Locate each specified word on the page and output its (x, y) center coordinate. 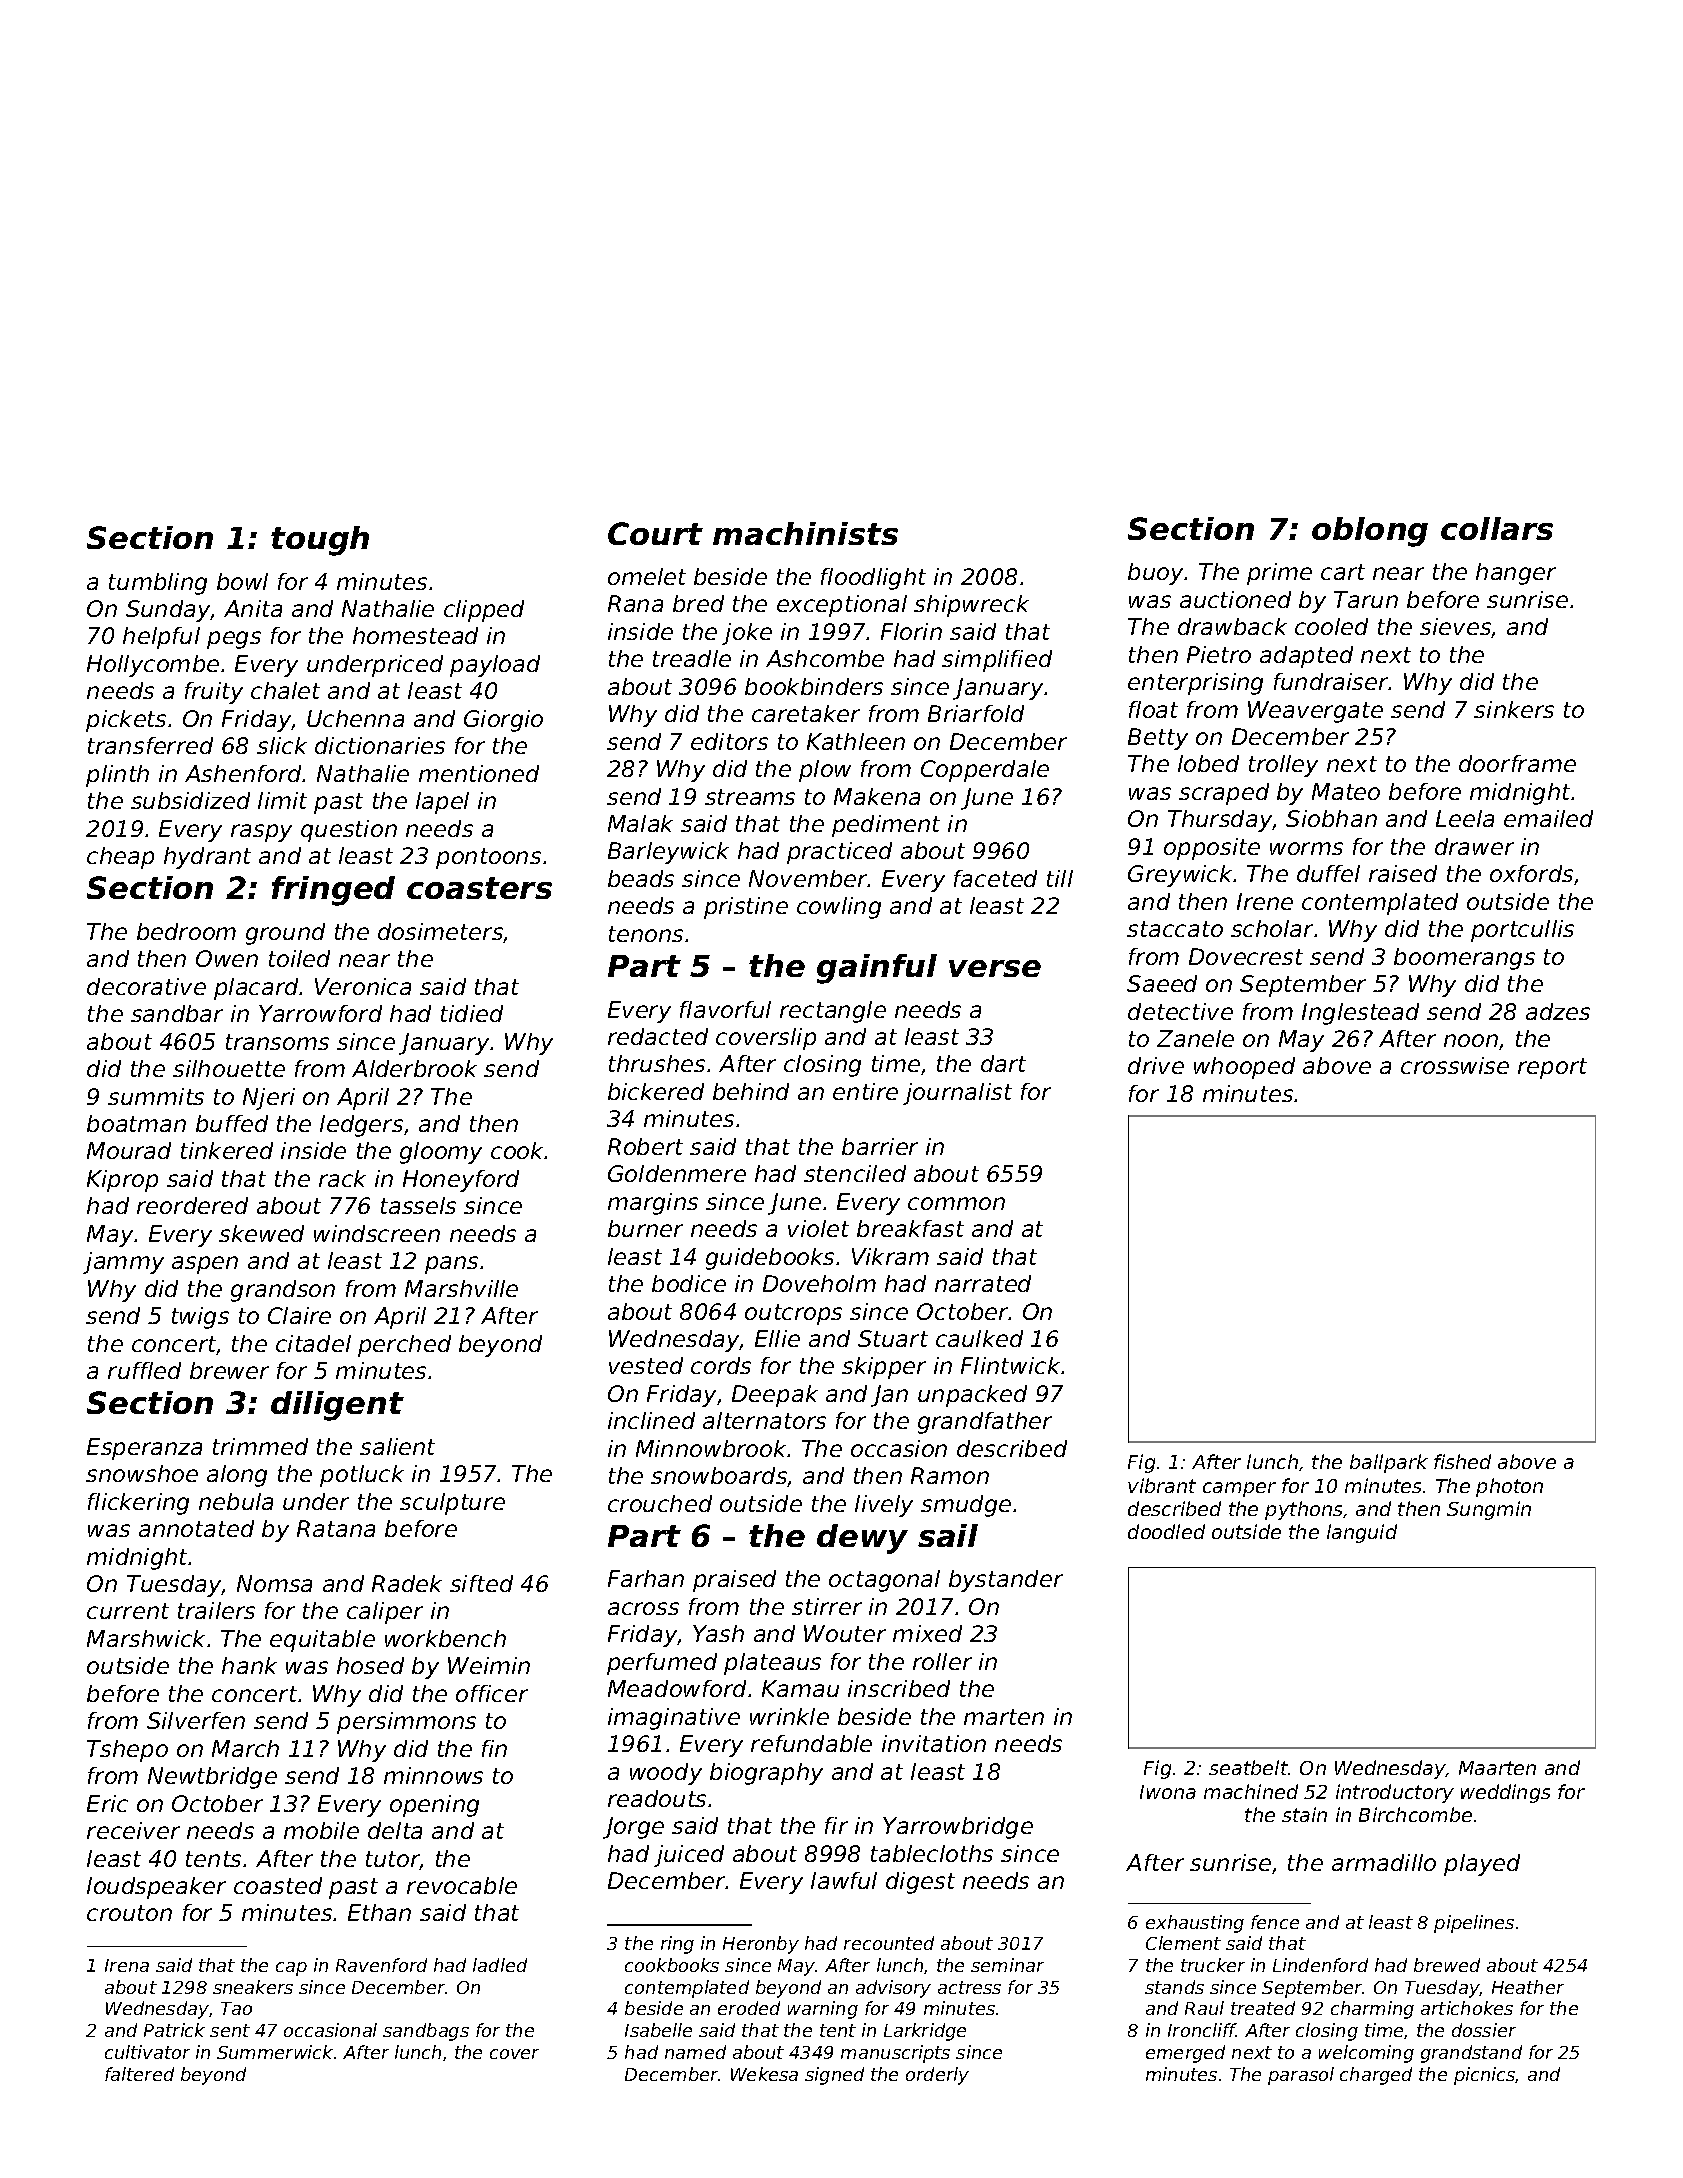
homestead (415, 635)
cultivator (147, 2052)
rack (342, 1178)
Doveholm (819, 1283)
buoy (1156, 574)
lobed (1208, 763)
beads (641, 878)
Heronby (761, 1945)
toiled (299, 958)
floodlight (873, 579)
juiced (689, 1856)
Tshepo (127, 1751)
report (1552, 1068)
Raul (1204, 2008)
